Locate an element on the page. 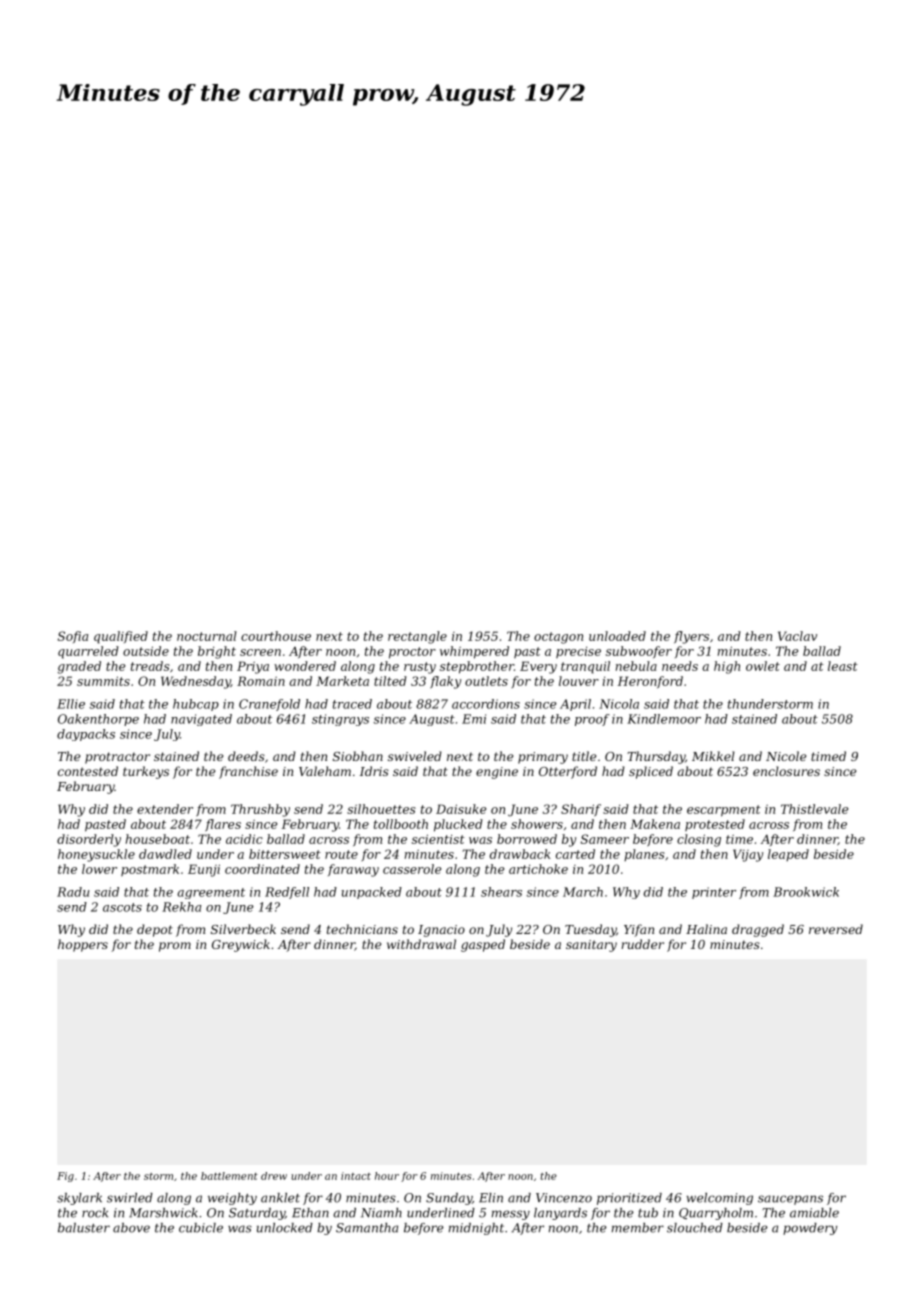 The width and height of the image is (924, 1308). outlets is located at coordinates (486, 681).
